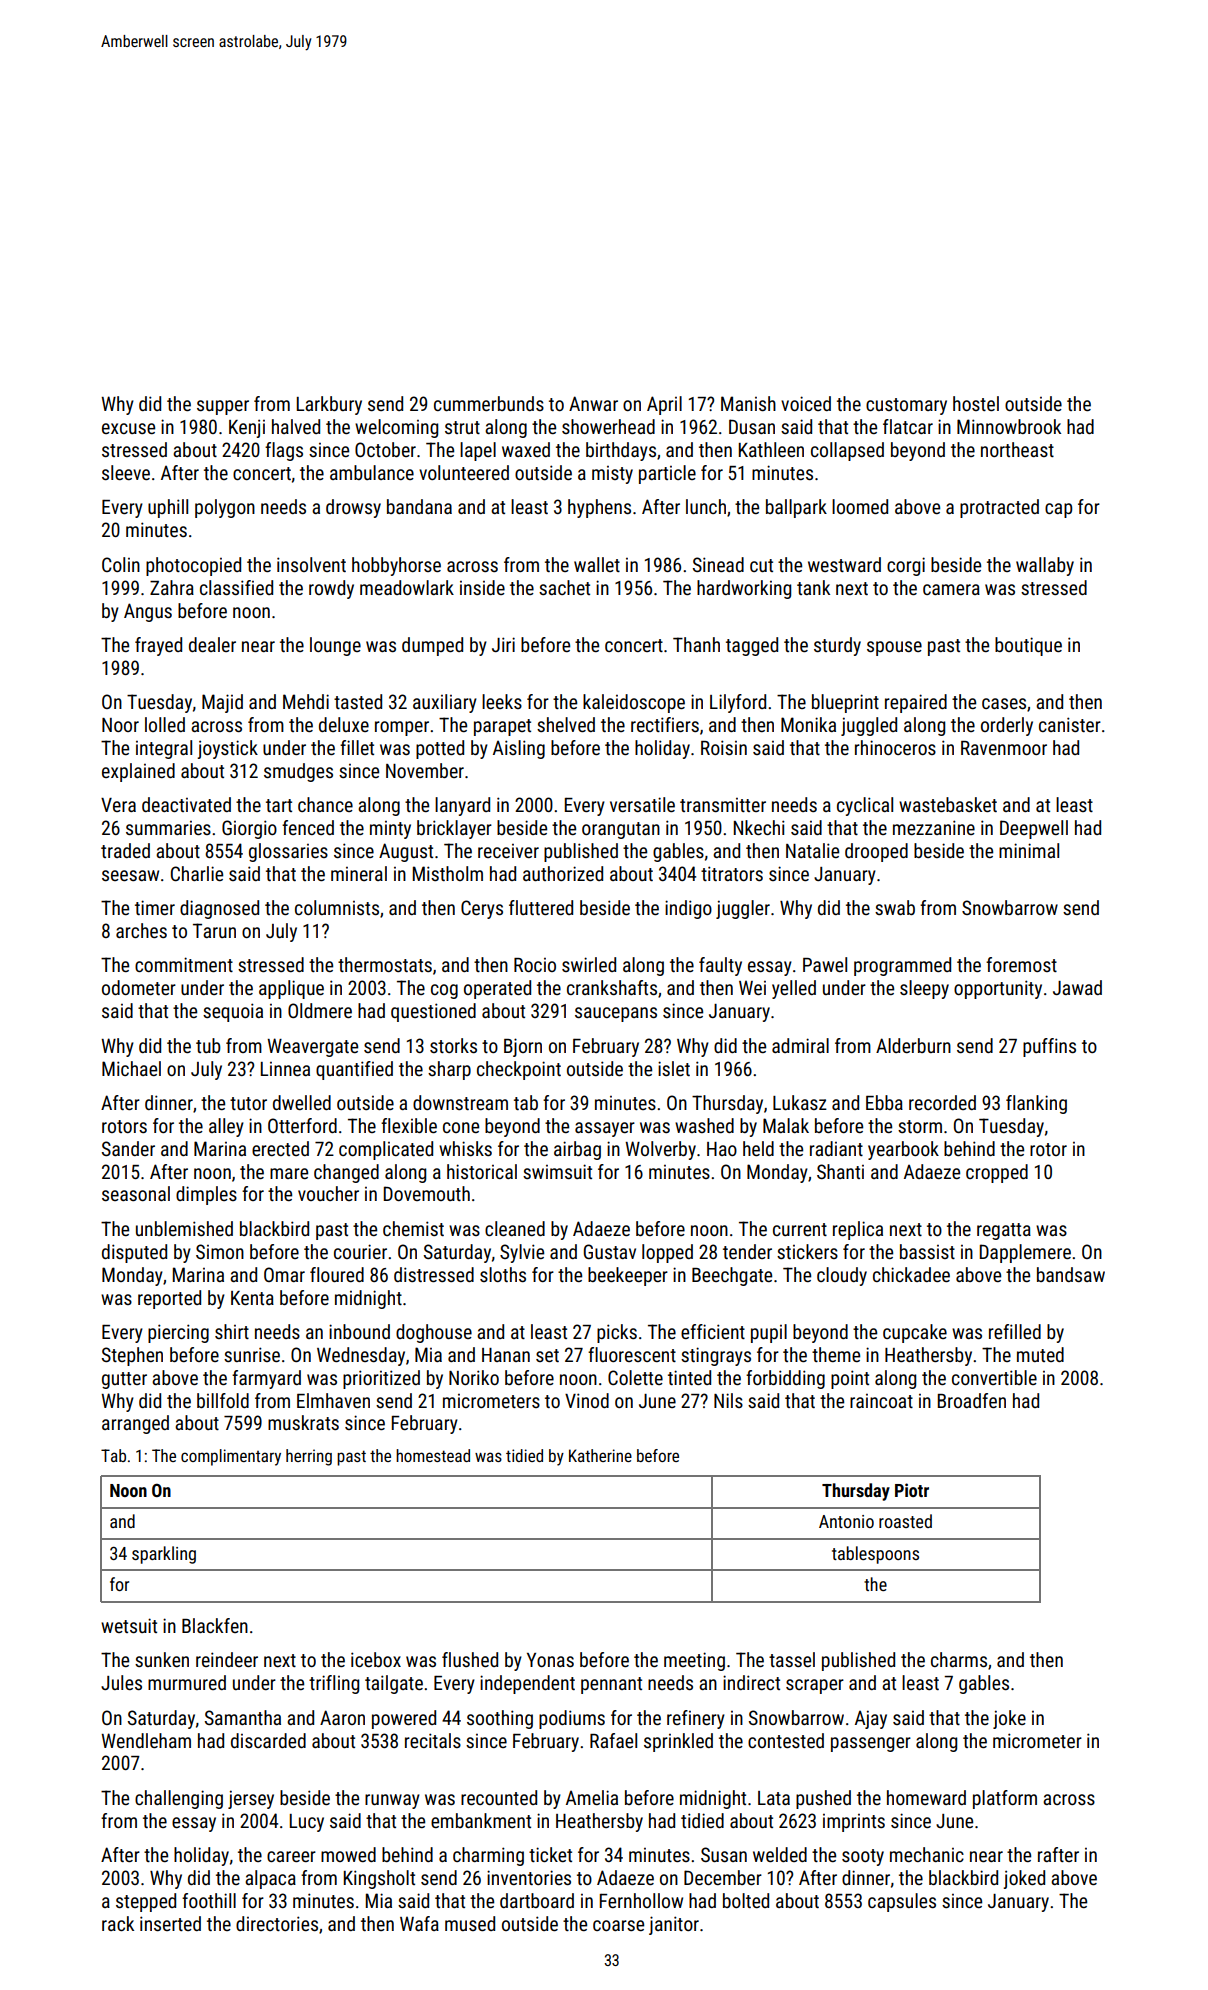  What do you see at coordinates (618, 1925) in the screenshot?
I see `coarse` at bounding box center [618, 1925].
